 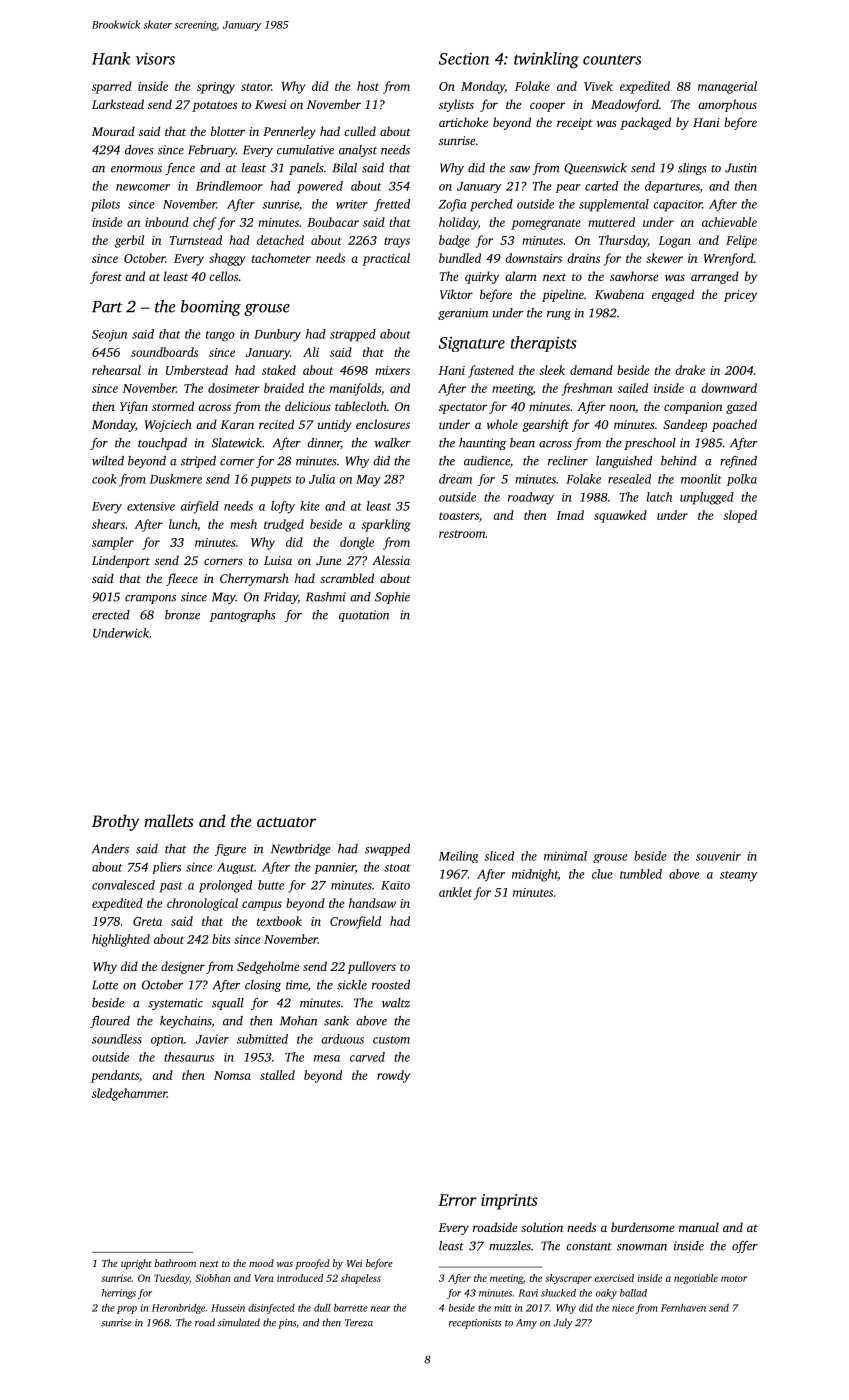 I want to click on twinkling, so click(x=546, y=60).
